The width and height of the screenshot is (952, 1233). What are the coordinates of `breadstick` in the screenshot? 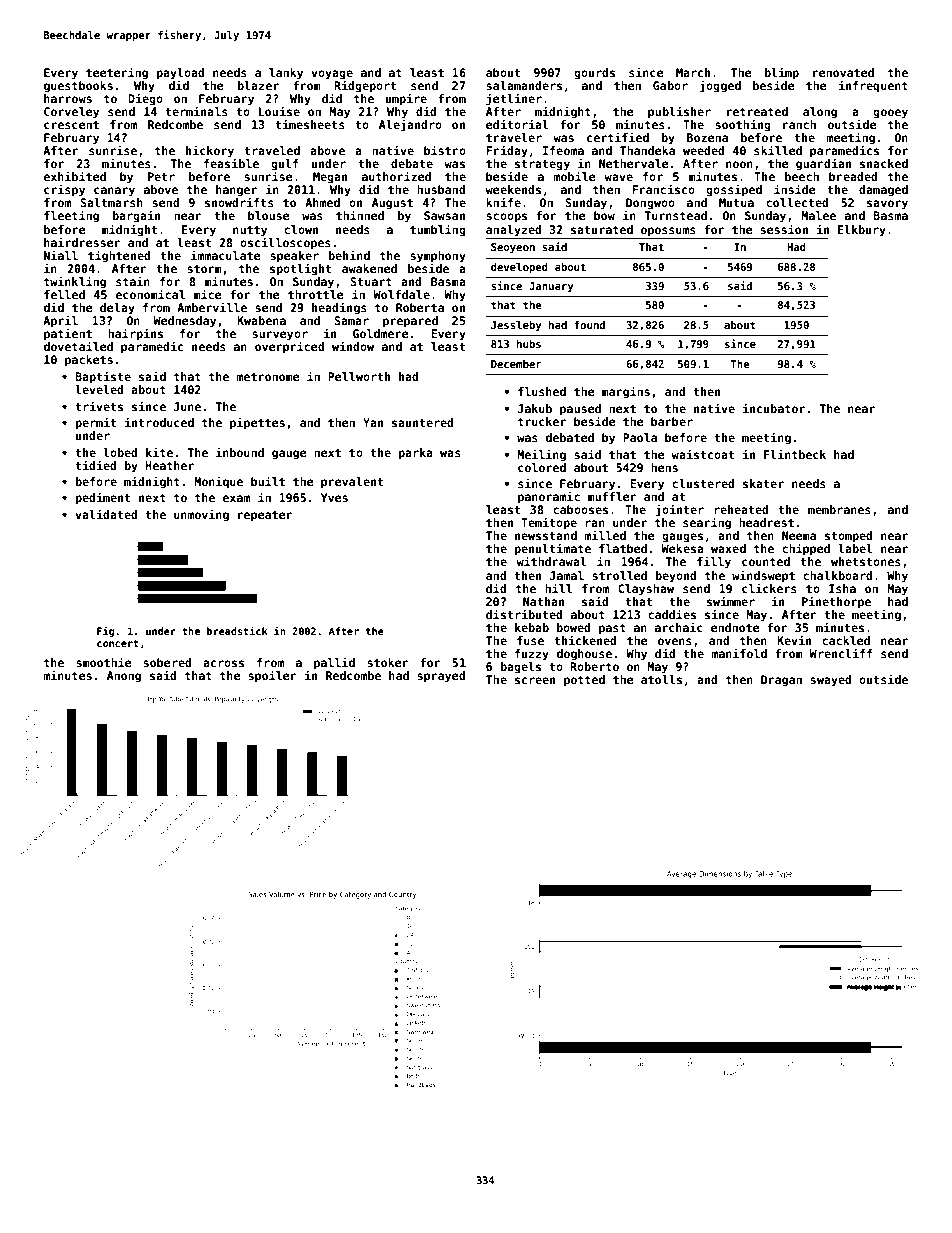 It's located at (237, 630).
